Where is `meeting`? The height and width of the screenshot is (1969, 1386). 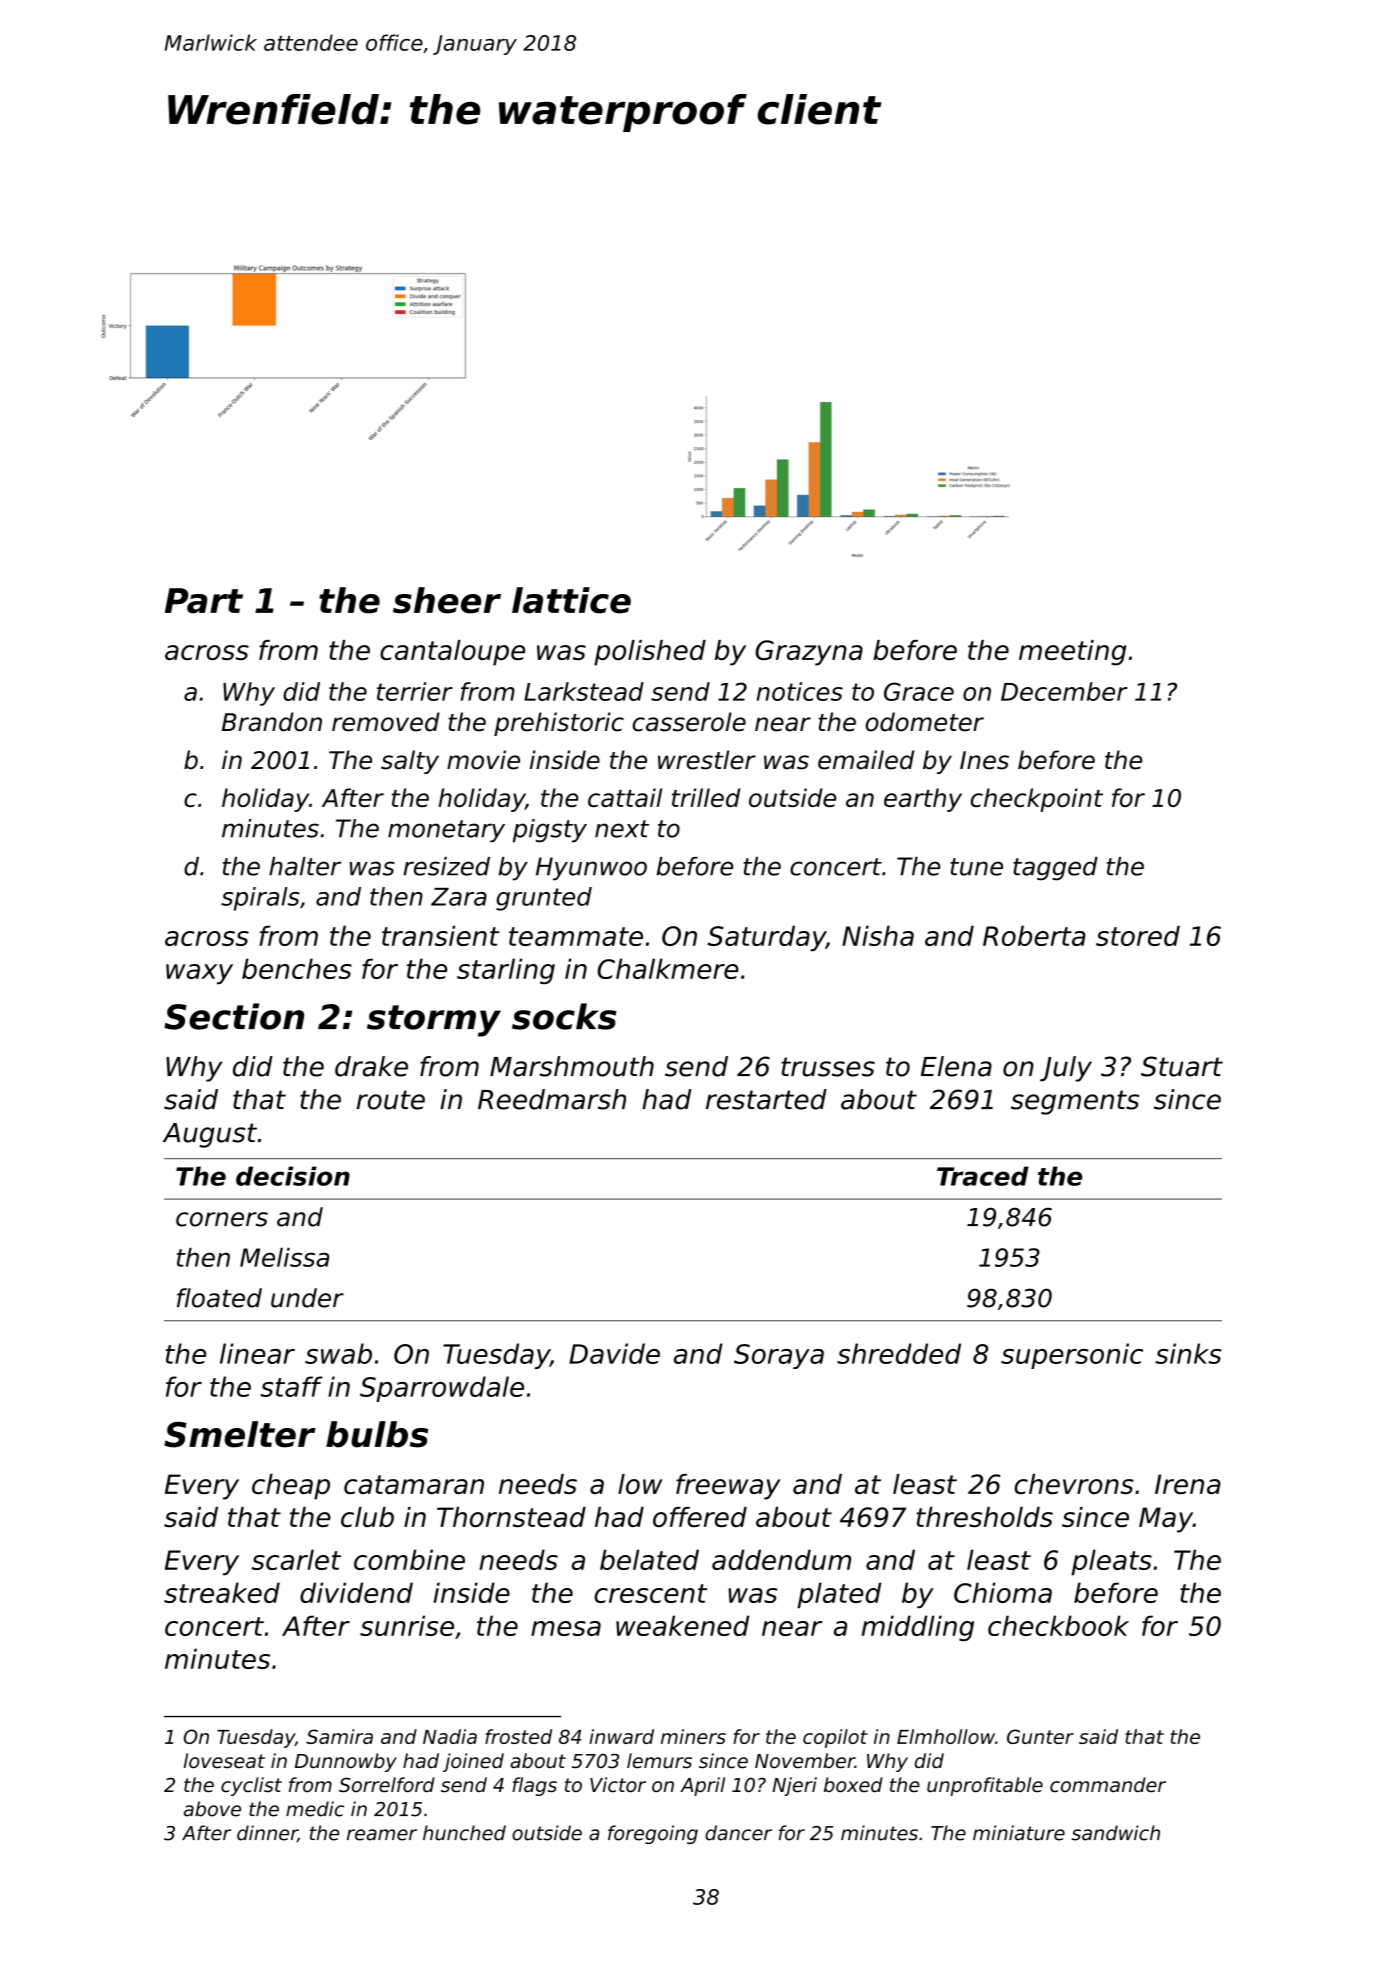
meeting is located at coordinates (1072, 653).
